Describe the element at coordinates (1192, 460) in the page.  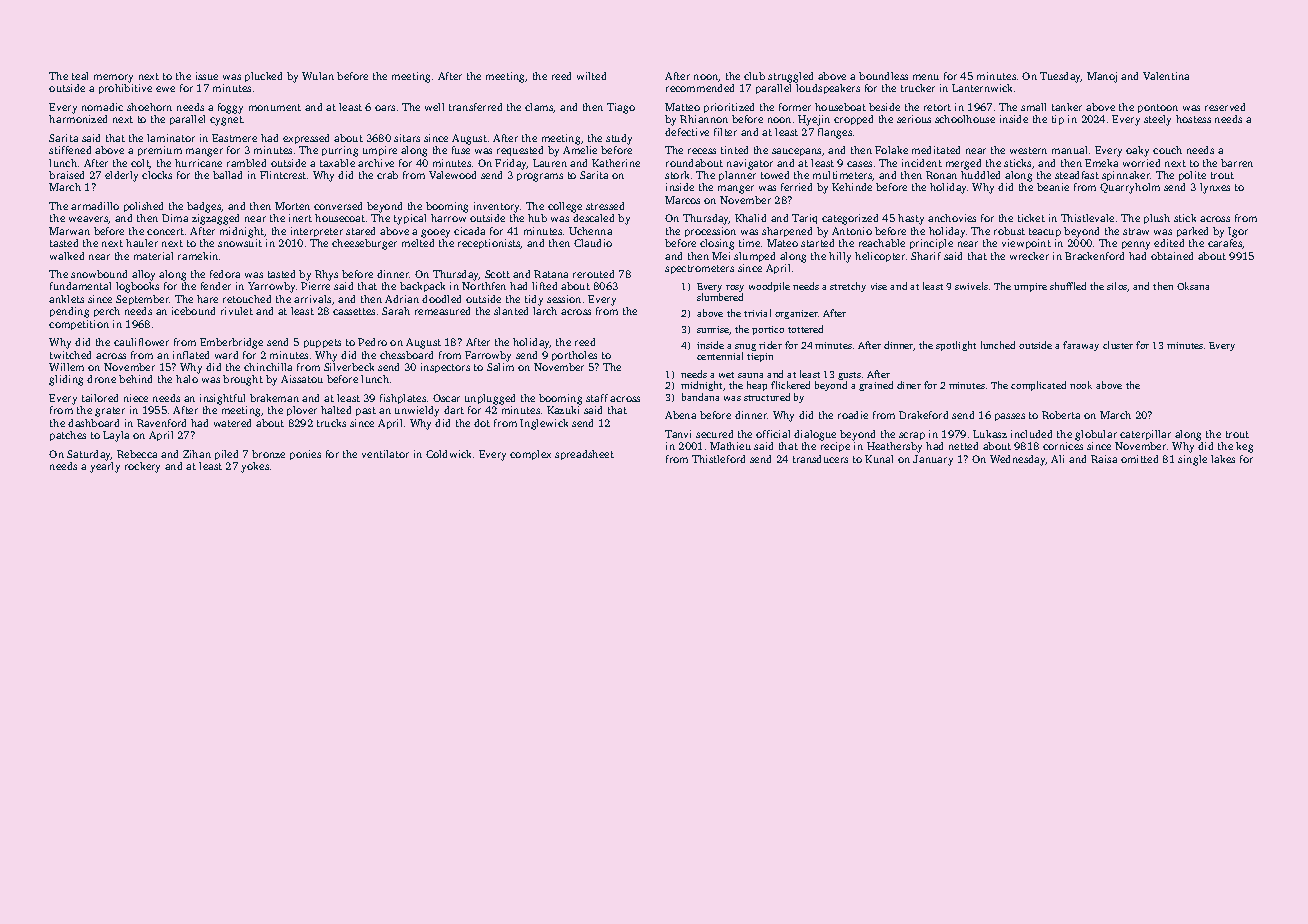
I see `single` at that location.
